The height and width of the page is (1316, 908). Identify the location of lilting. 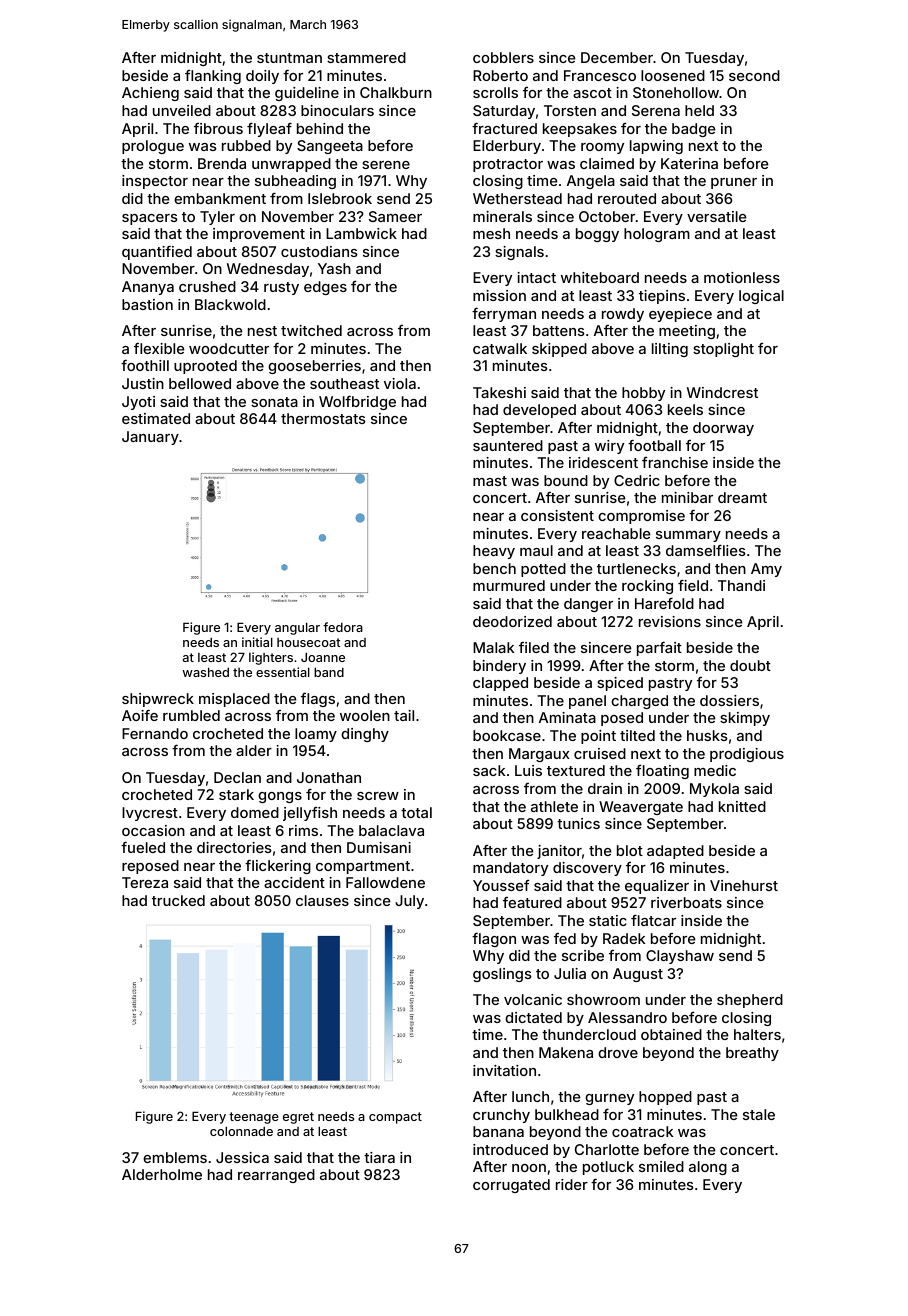
(670, 350).
